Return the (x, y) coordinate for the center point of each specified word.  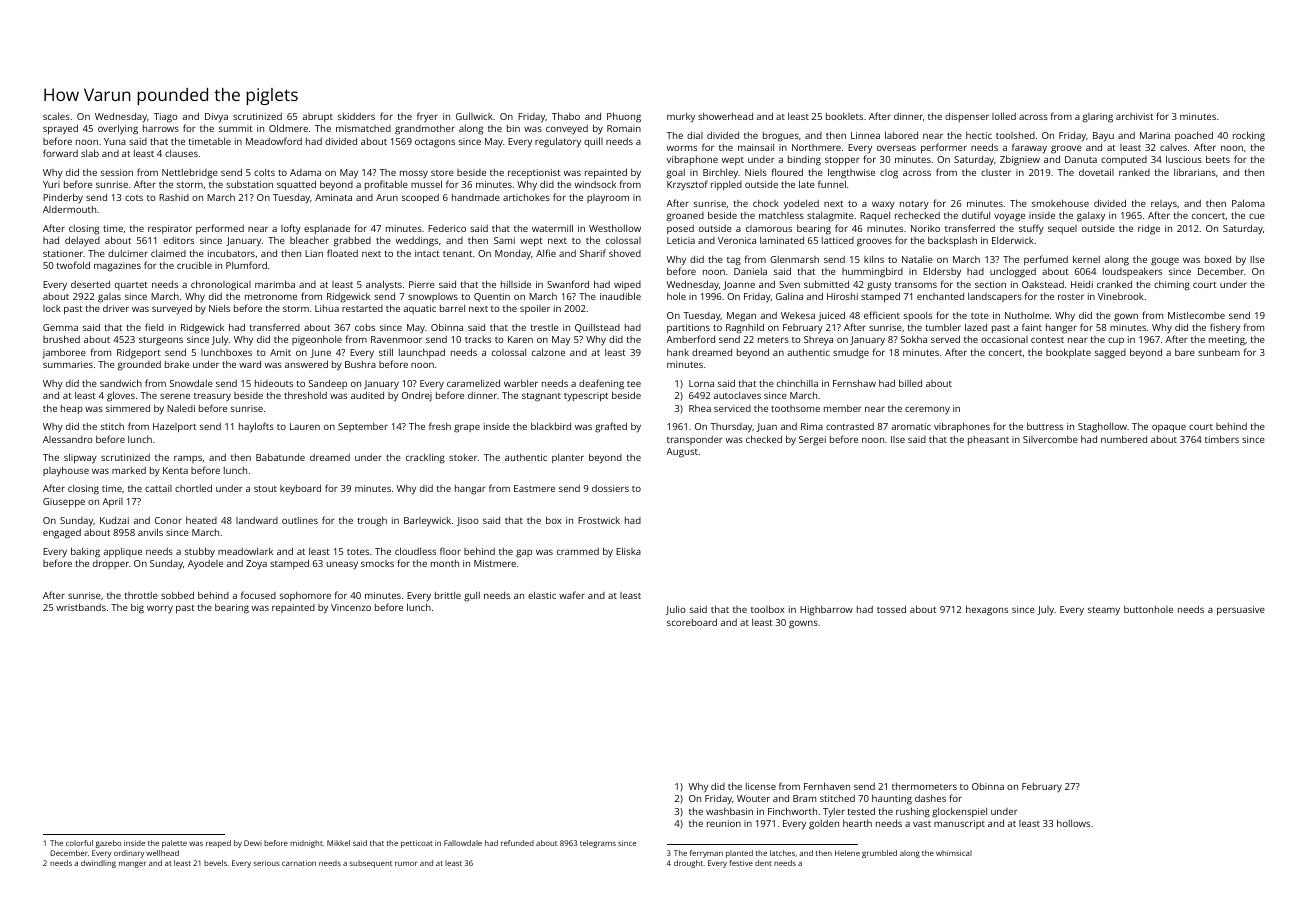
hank (678, 352)
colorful (79, 843)
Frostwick (599, 520)
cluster (996, 172)
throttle (141, 595)
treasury (212, 397)
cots (134, 198)
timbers (1222, 439)
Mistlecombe (1196, 315)
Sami (504, 240)
